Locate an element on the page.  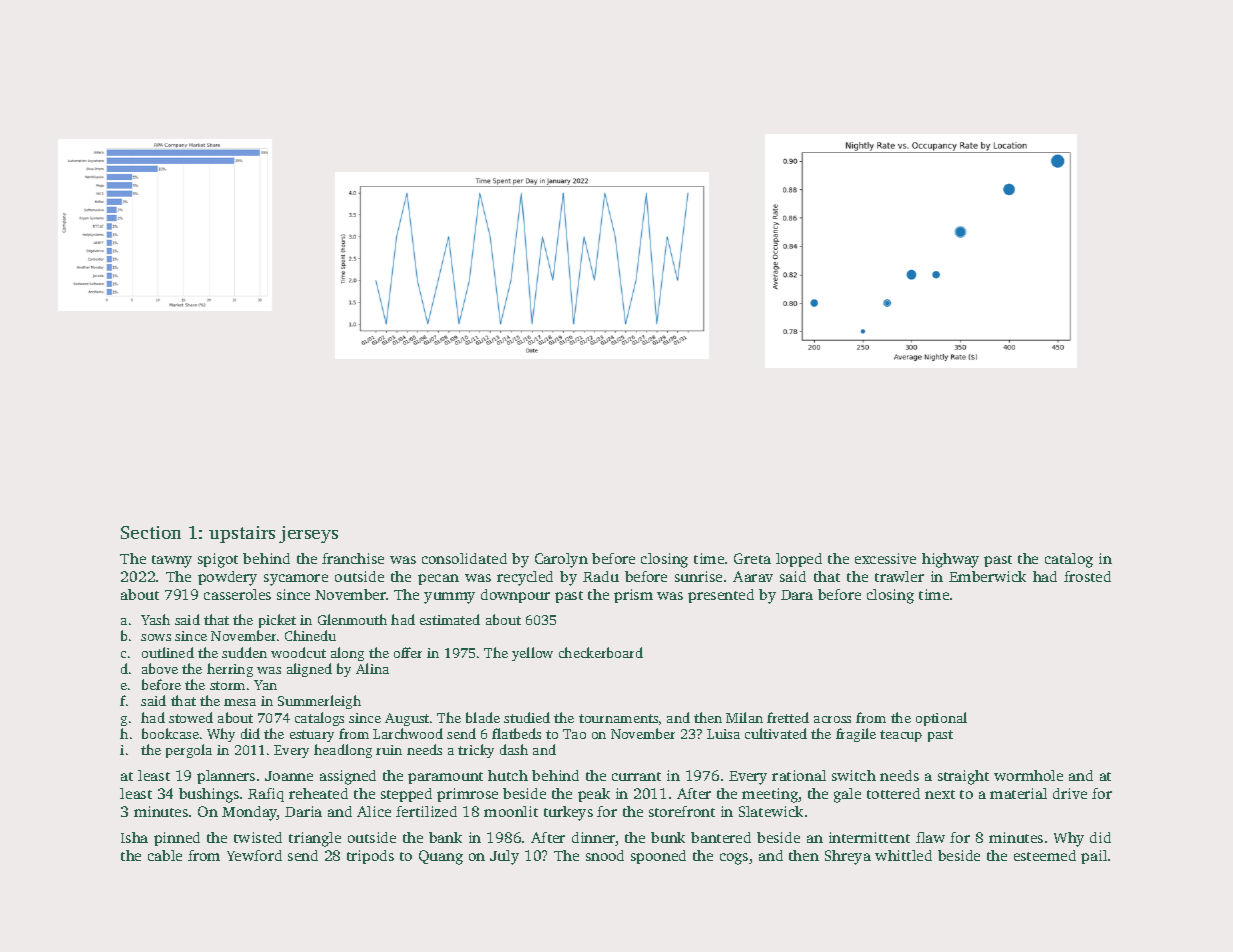
optional is located at coordinates (941, 719).
